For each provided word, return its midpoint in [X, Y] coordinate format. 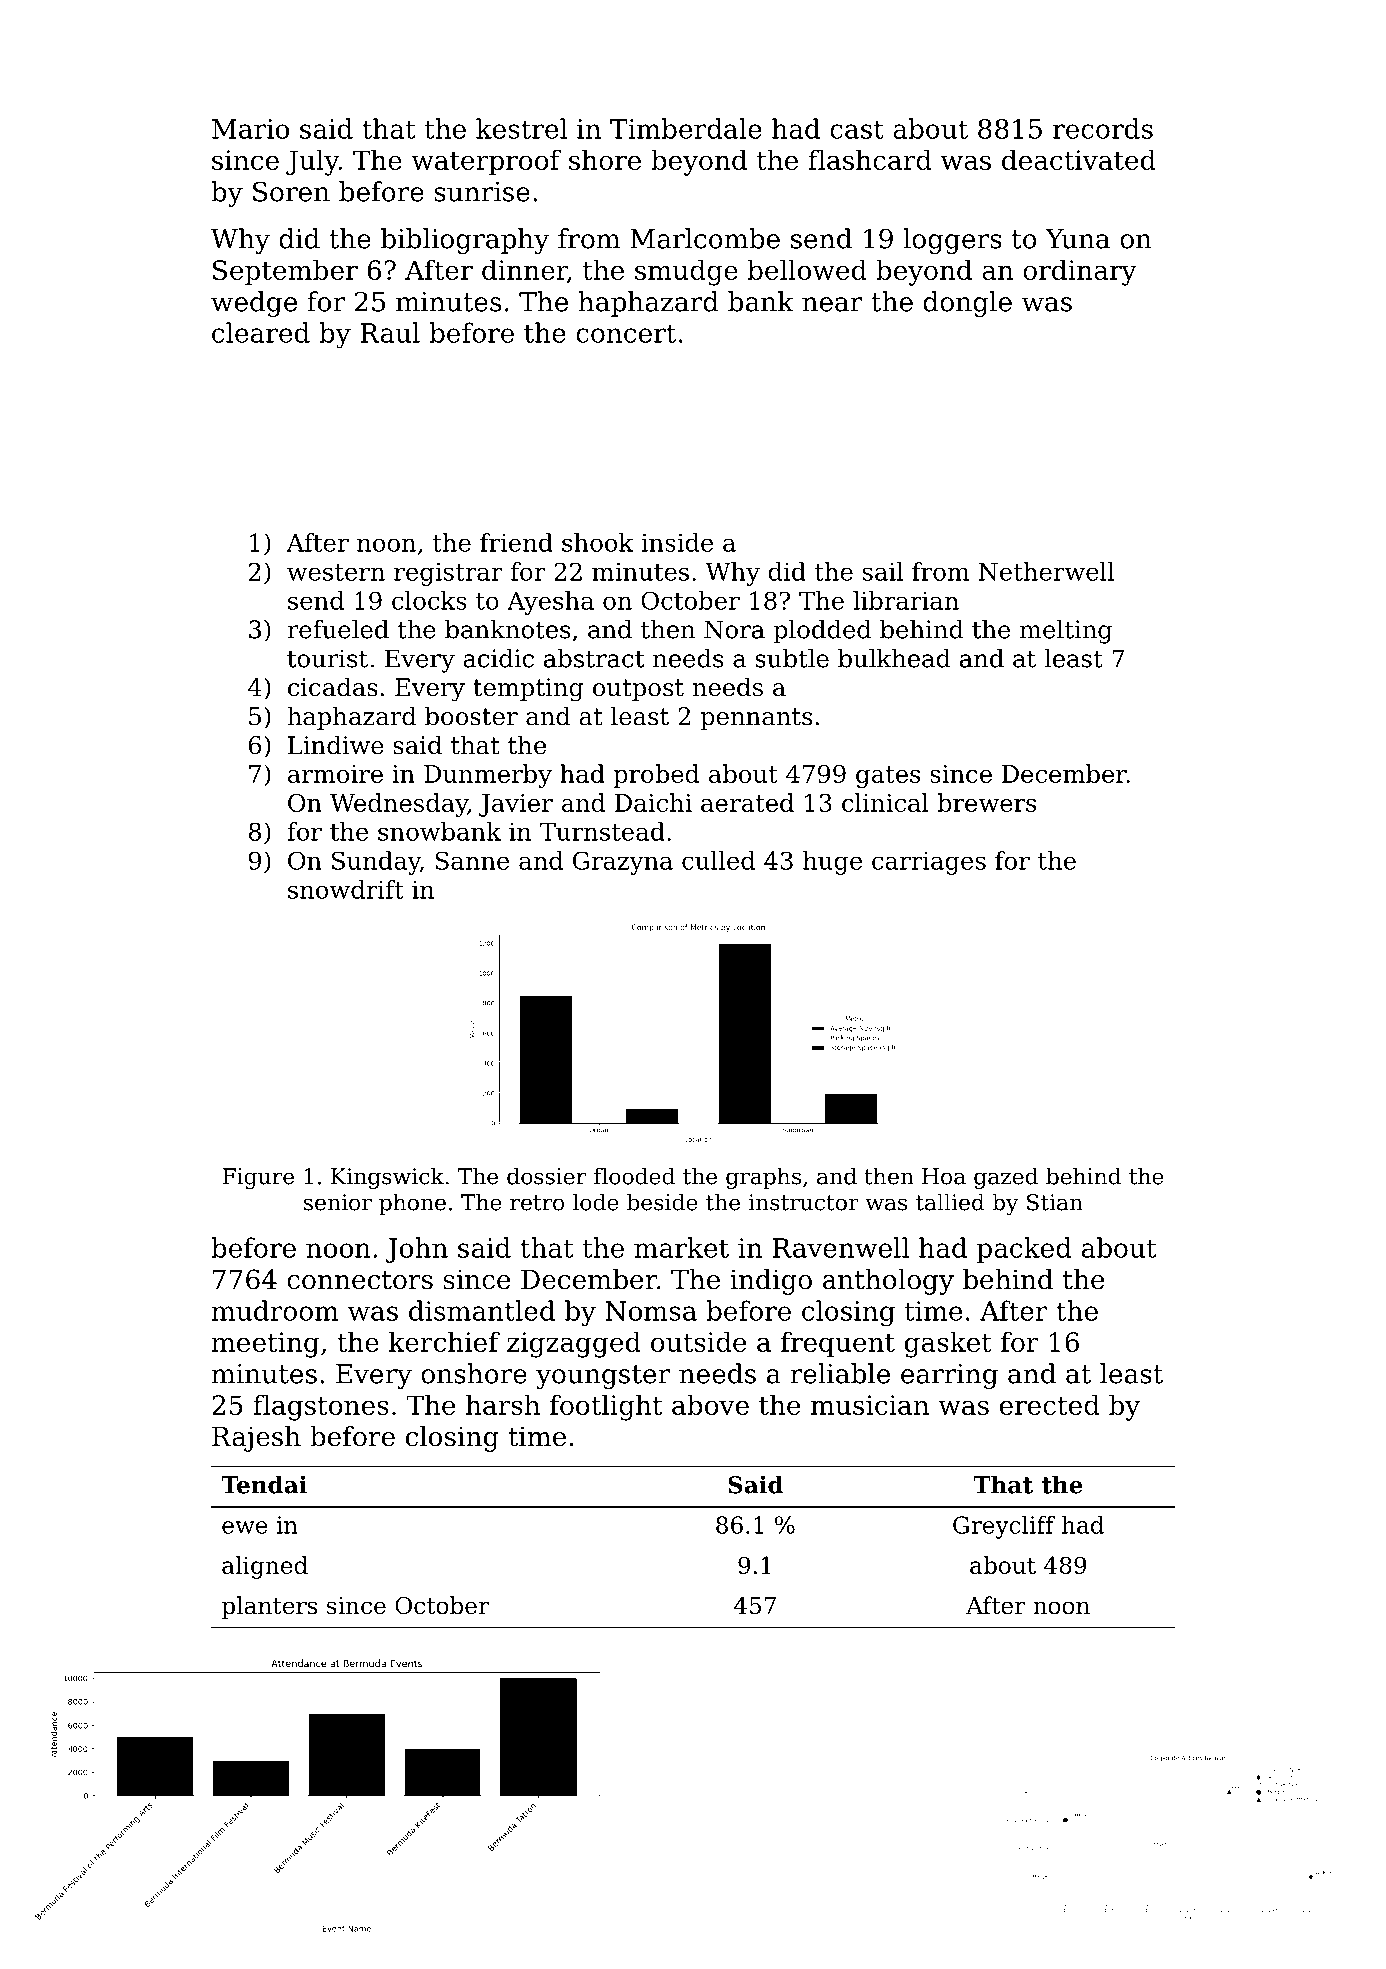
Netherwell [1046, 571]
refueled [338, 629]
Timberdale [686, 128]
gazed [1006, 1178]
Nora [734, 629]
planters [269, 1607]
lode [596, 1202]
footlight [606, 1407]
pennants [756, 719]
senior [338, 1202]
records [1103, 128]
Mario [250, 129]
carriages [929, 863]
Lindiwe [336, 745]
